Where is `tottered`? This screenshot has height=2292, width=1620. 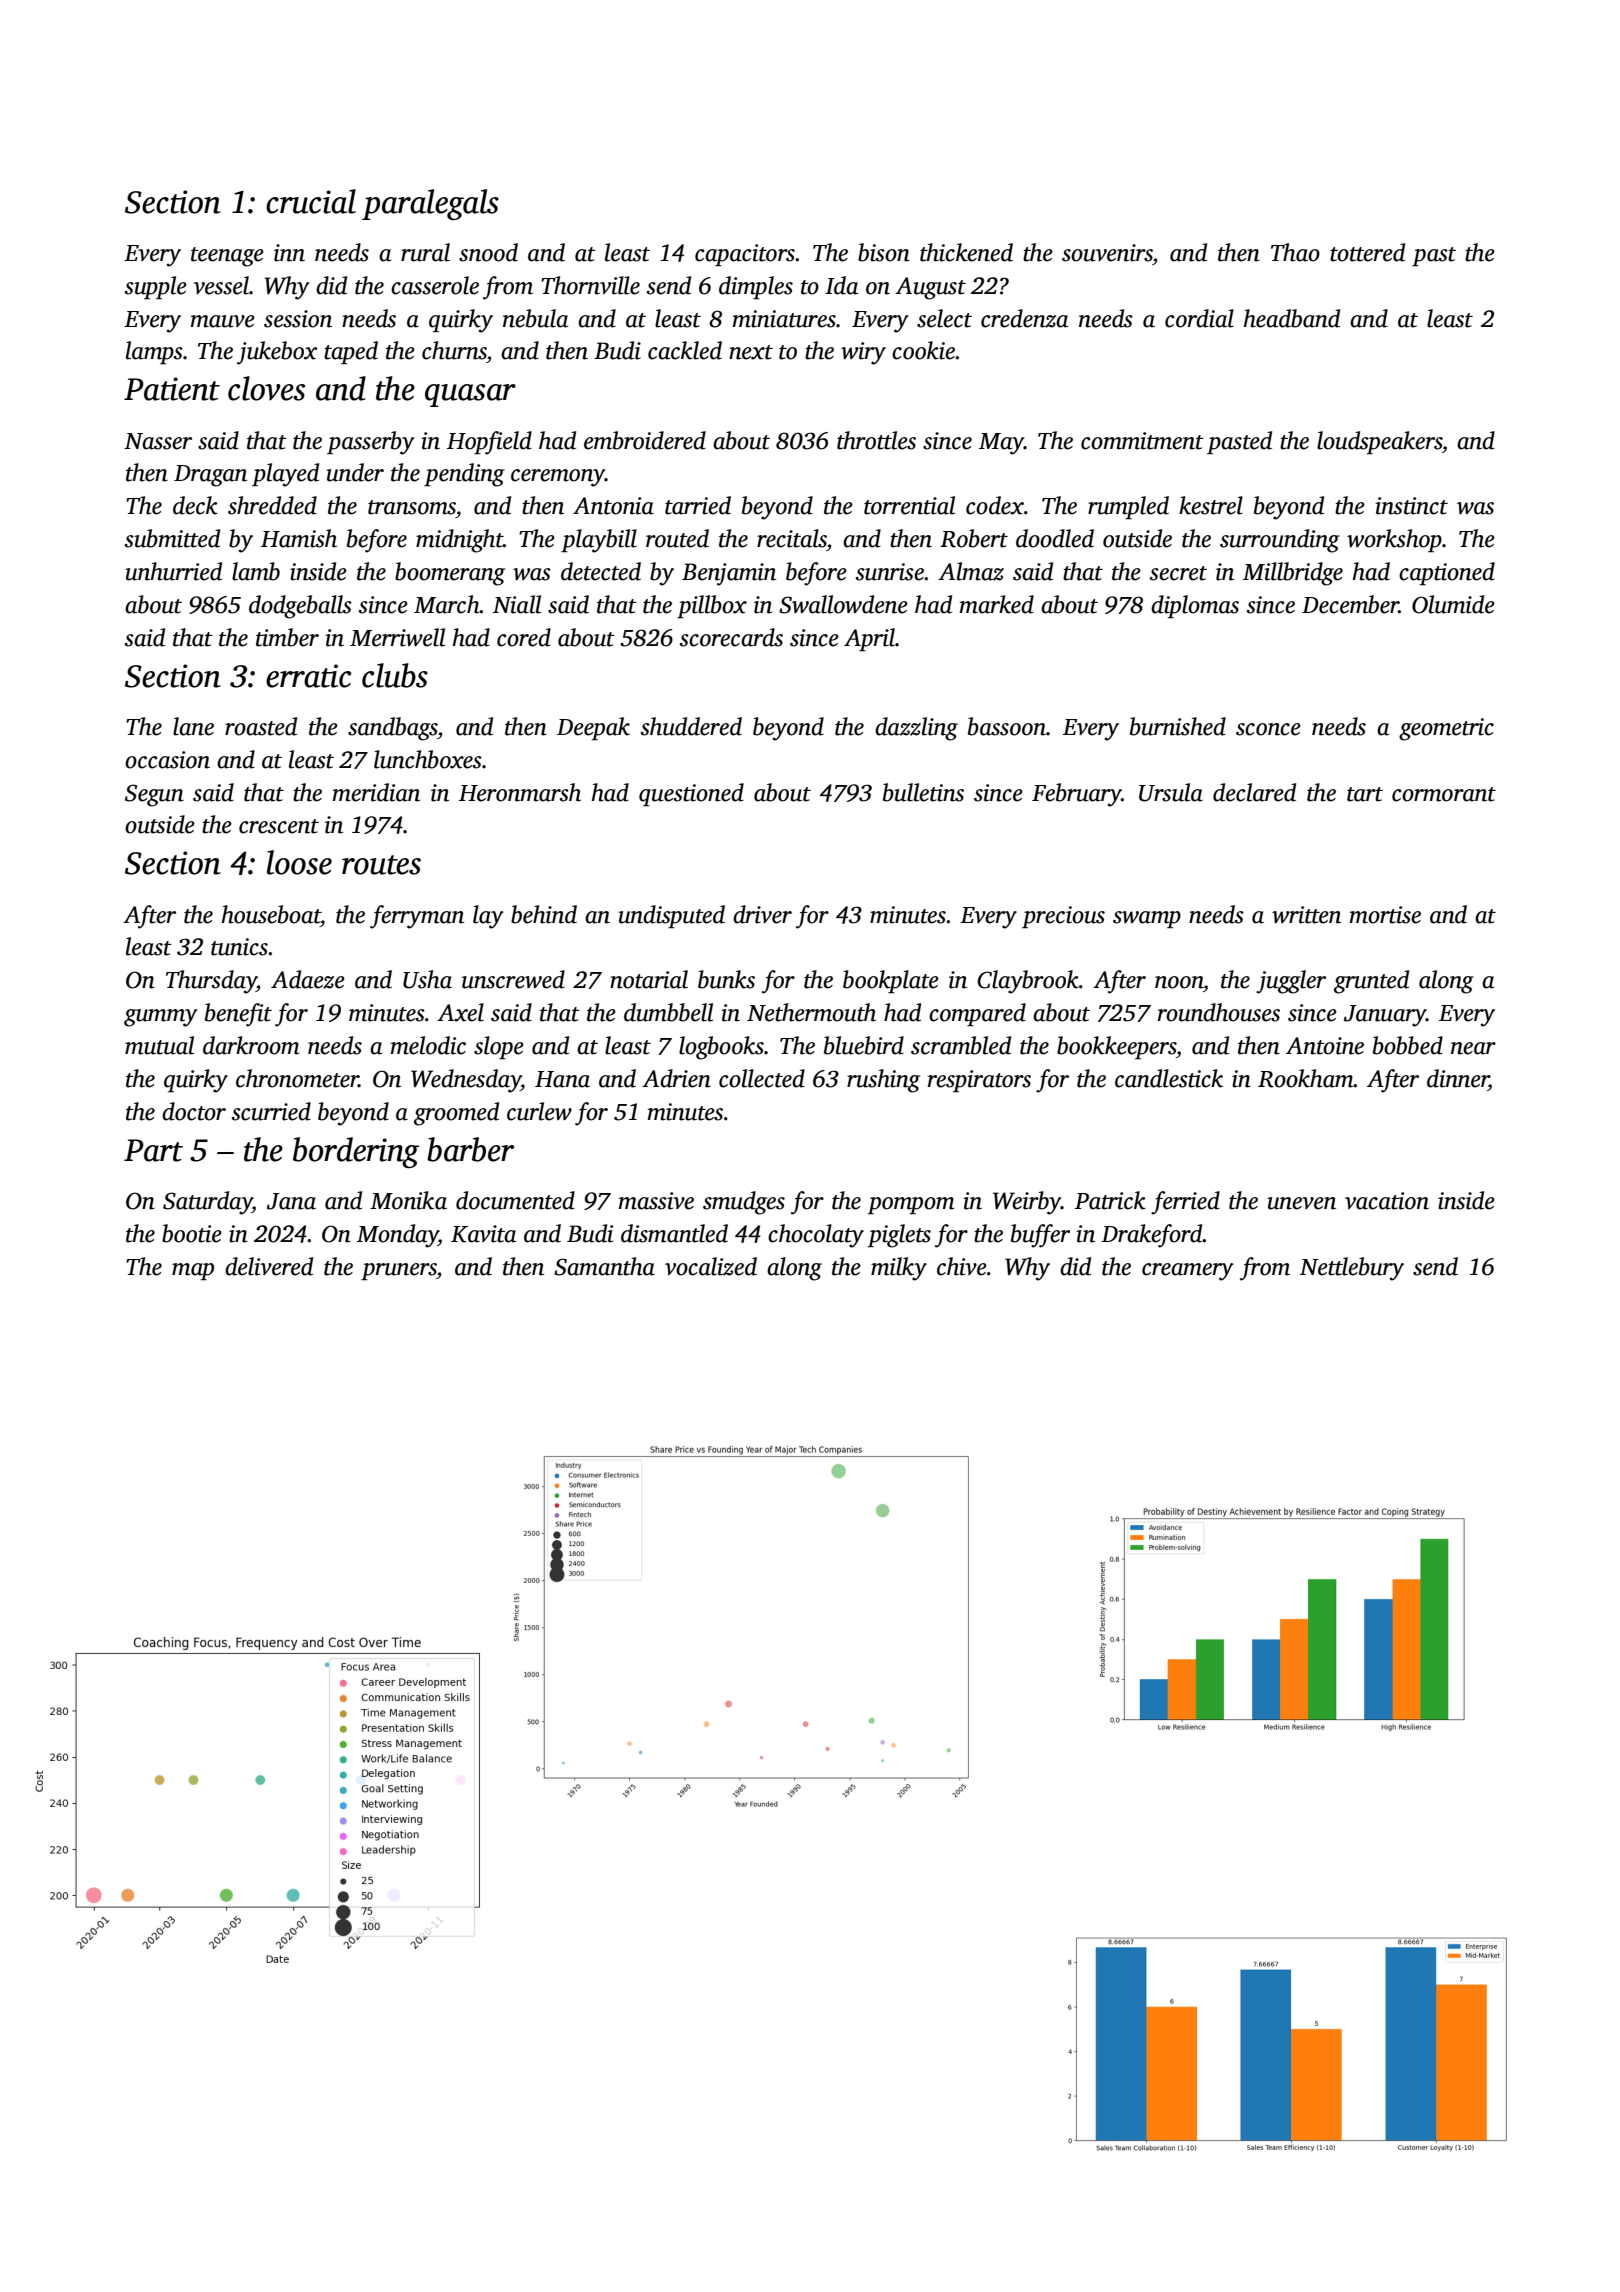
tottered is located at coordinates (1367, 252).
